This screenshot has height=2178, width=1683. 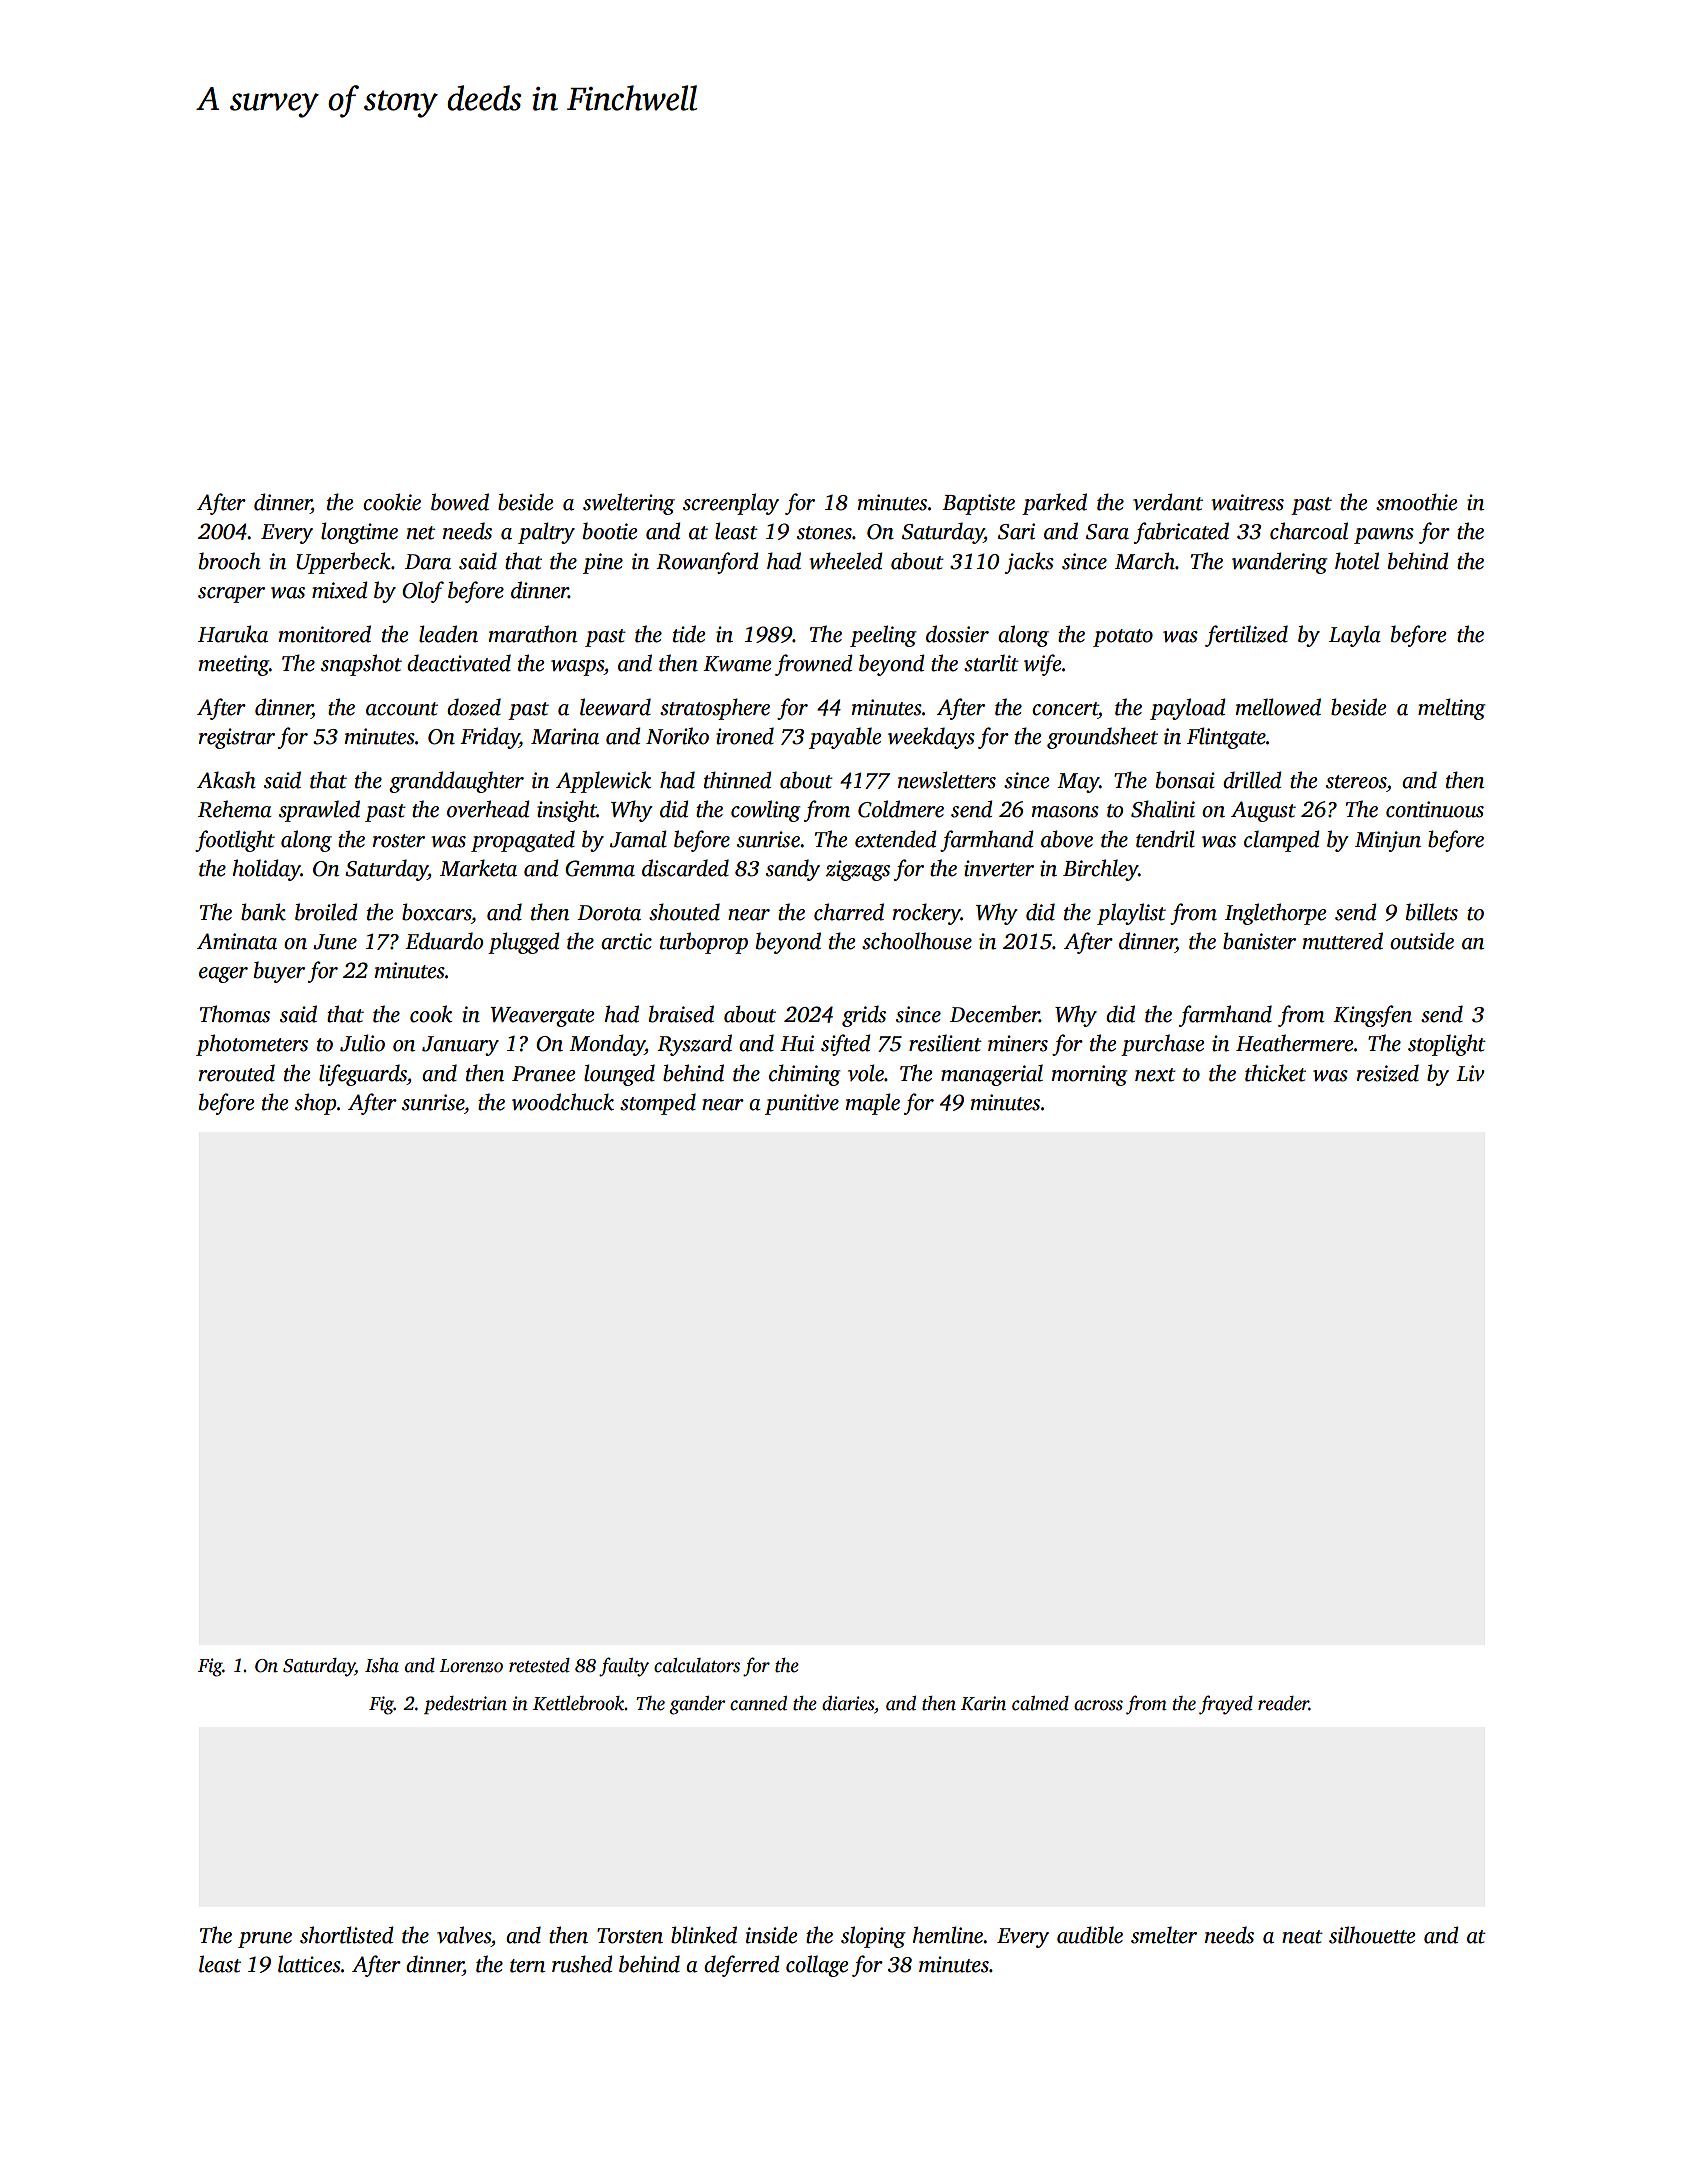 What do you see at coordinates (460, 502) in the screenshot?
I see `bowed` at bounding box center [460, 502].
